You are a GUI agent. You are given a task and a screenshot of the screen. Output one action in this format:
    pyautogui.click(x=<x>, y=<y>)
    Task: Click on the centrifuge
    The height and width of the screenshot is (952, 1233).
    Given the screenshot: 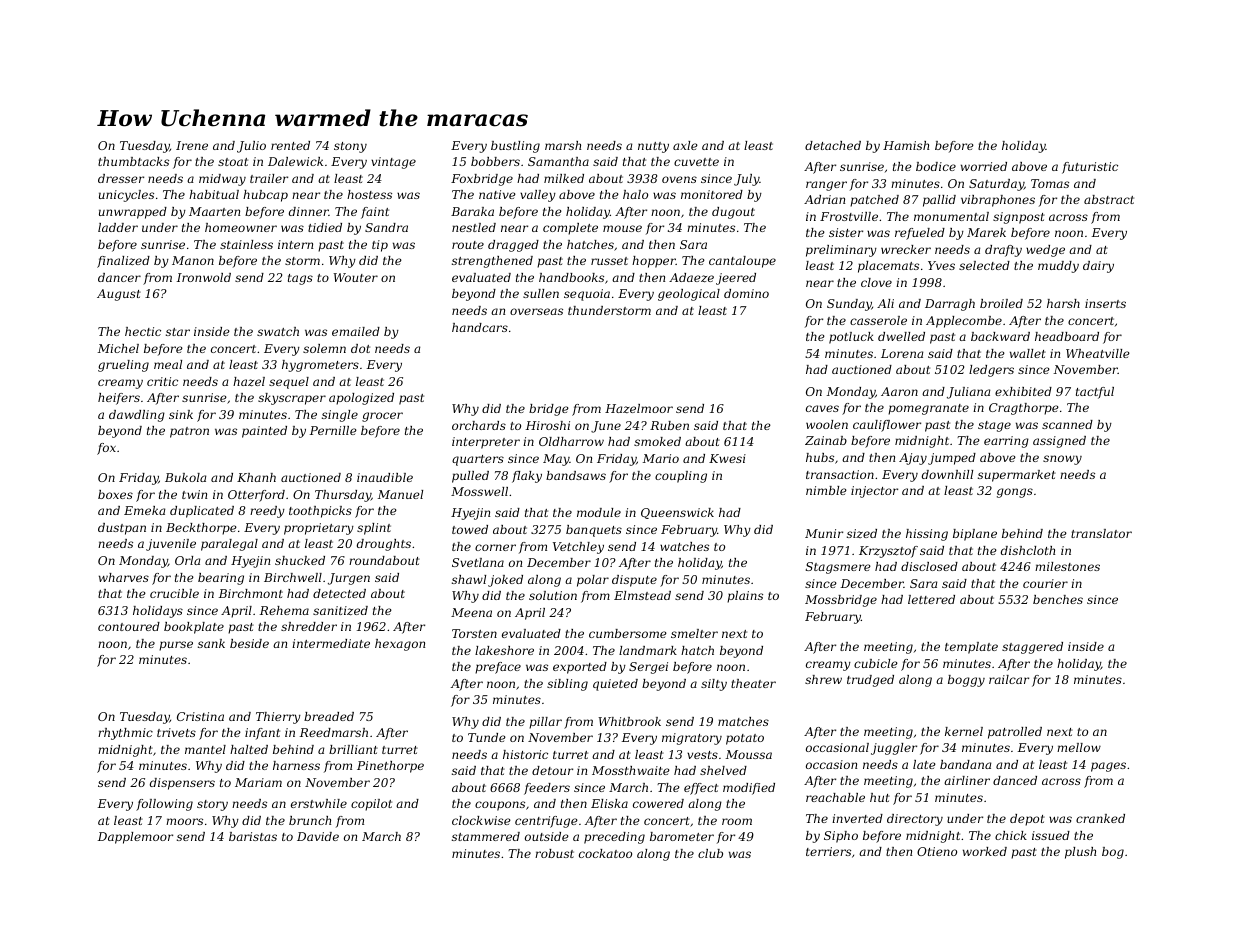 What is the action you would take?
    pyautogui.click(x=546, y=822)
